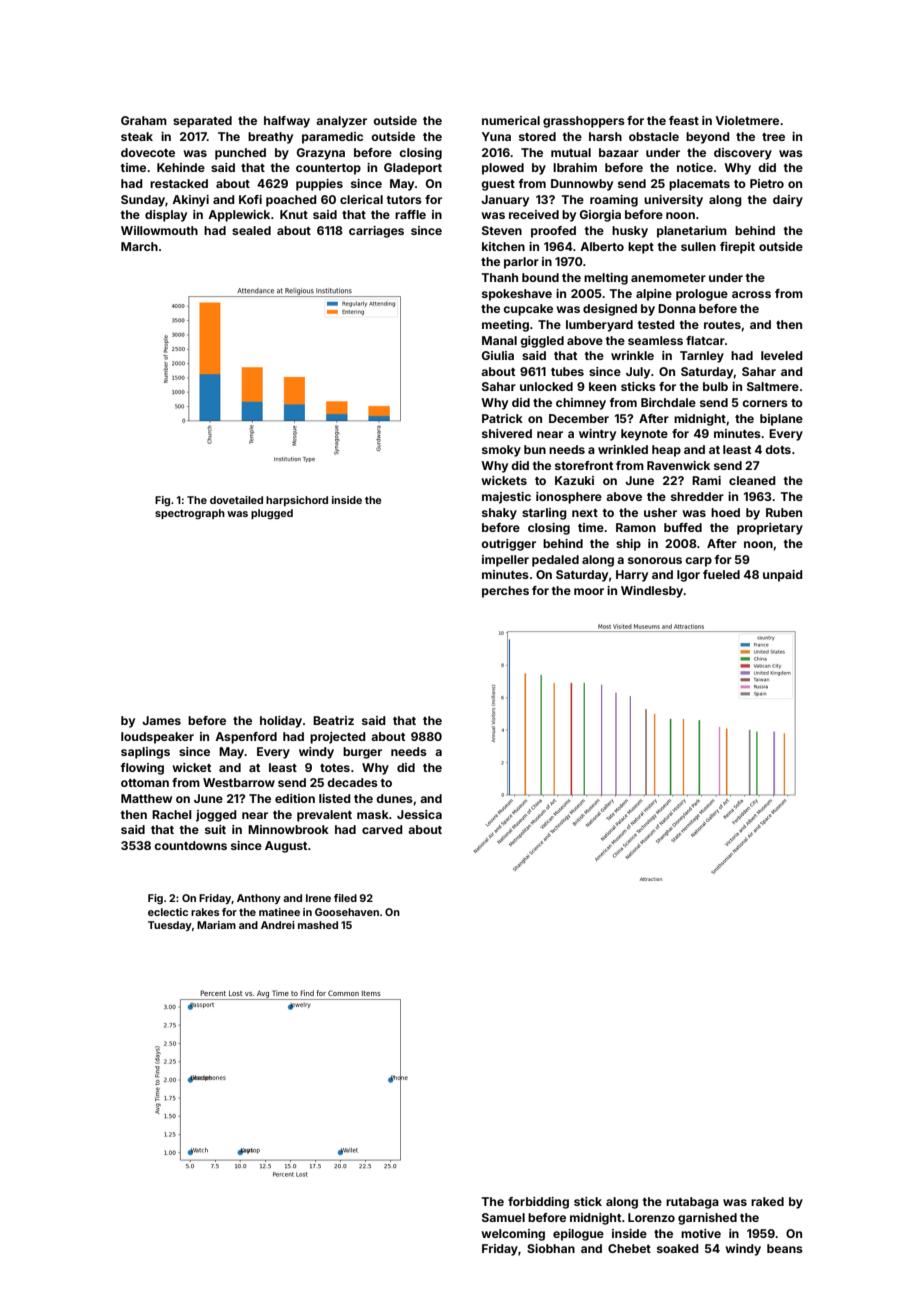 The image size is (924, 1308). What do you see at coordinates (236, 500) in the image?
I see `dovetailed` at bounding box center [236, 500].
